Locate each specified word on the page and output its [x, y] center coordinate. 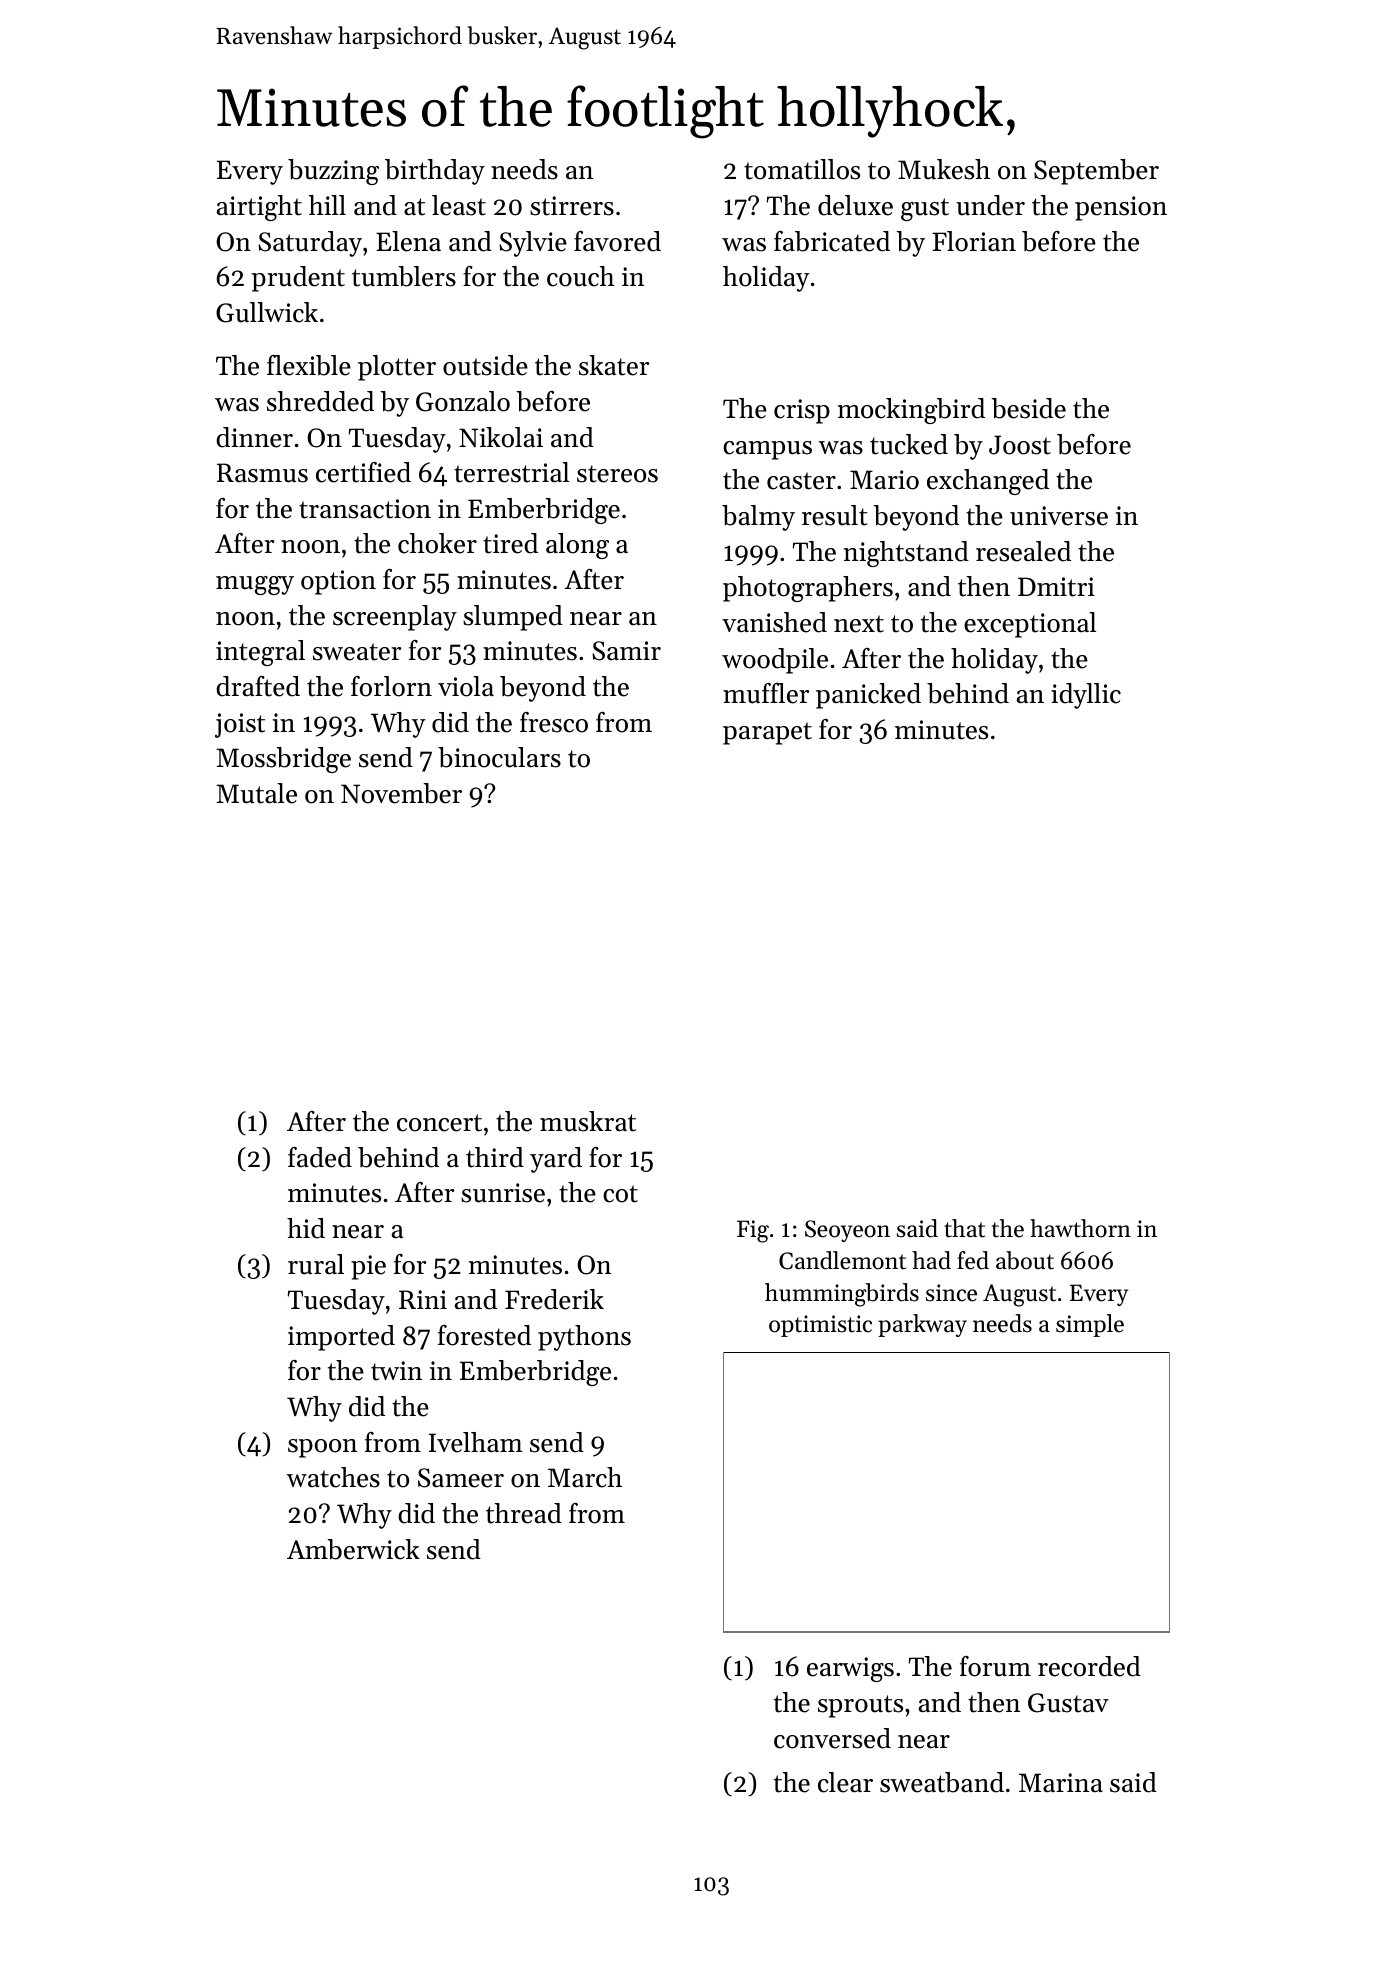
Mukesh [944, 169]
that [964, 1228]
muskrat [588, 1121]
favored [617, 241]
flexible [309, 365]
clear [845, 1782]
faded [320, 1157]
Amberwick [353, 1549]
